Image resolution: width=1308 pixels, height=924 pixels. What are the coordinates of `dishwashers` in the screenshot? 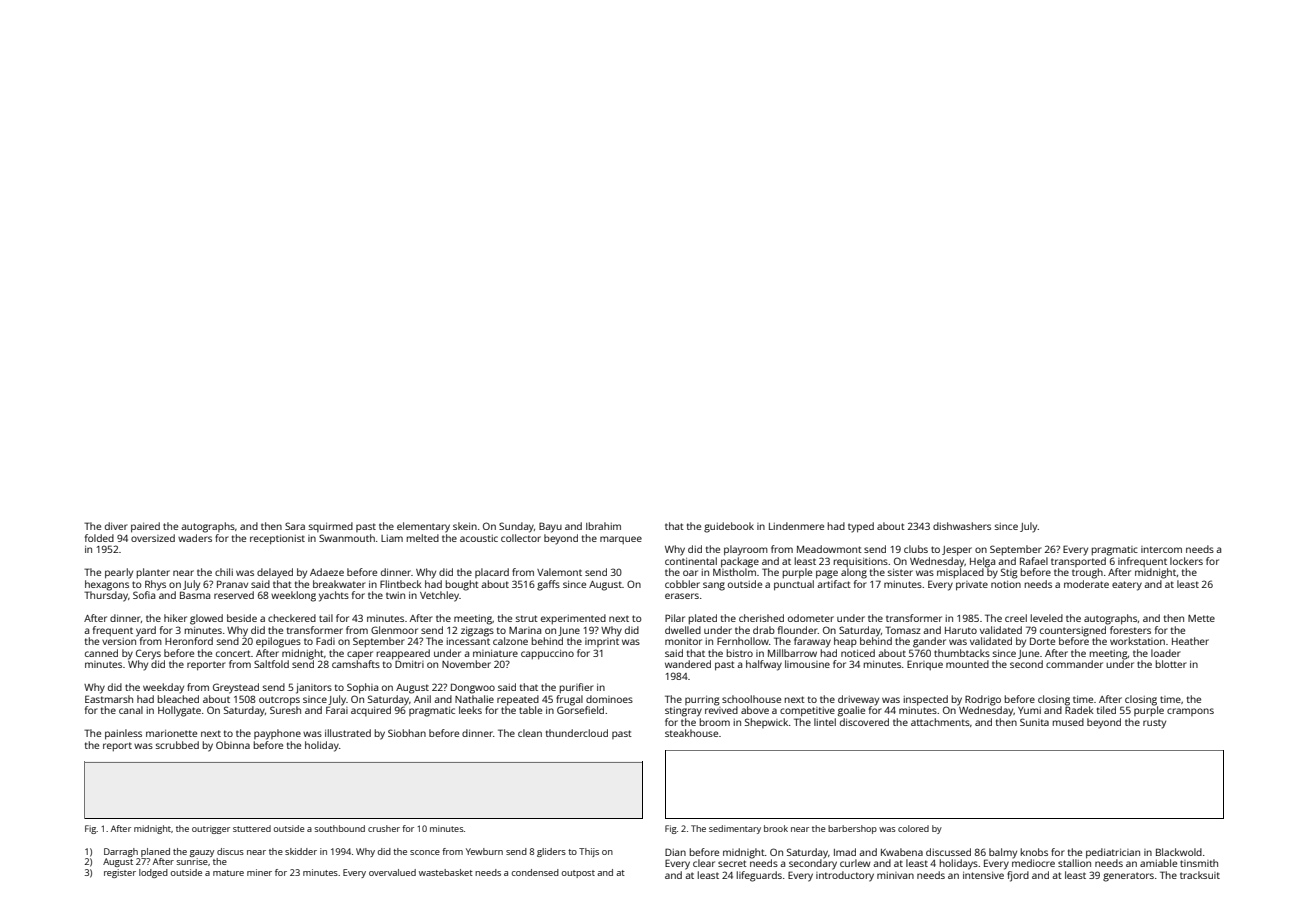 It's located at (962, 526).
